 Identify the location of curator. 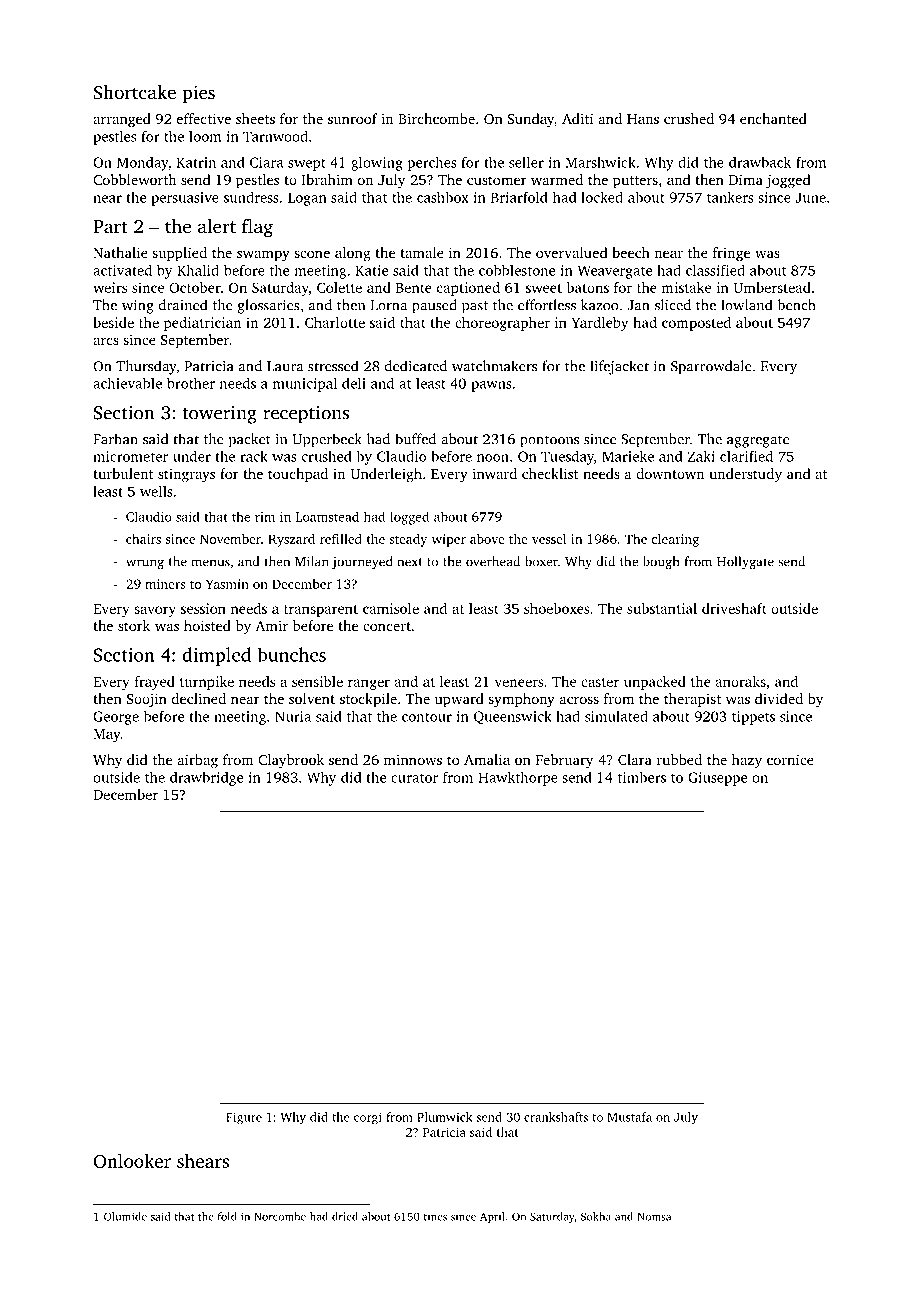
(414, 778).
